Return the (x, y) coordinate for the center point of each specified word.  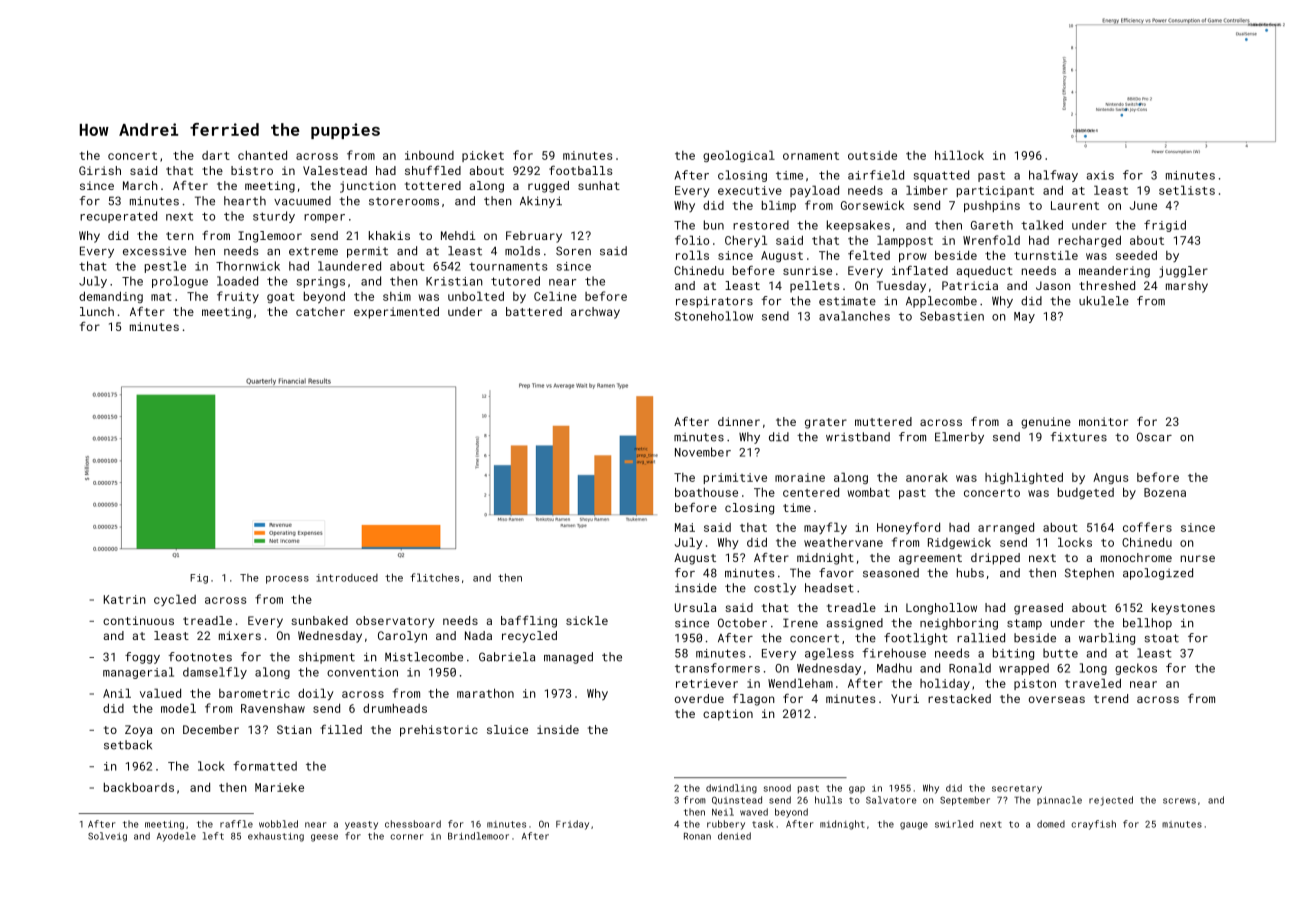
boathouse (706, 492)
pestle (165, 267)
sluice (507, 729)
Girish (100, 170)
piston (1035, 684)
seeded (1136, 255)
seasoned (891, 573)
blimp (779, 206)
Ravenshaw (273, 708)
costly (775, 589)
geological (739, 156)
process (287, 580)
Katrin (125, 599)
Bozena (1165, 492)
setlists (1187, 190)
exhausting (276, 837)
